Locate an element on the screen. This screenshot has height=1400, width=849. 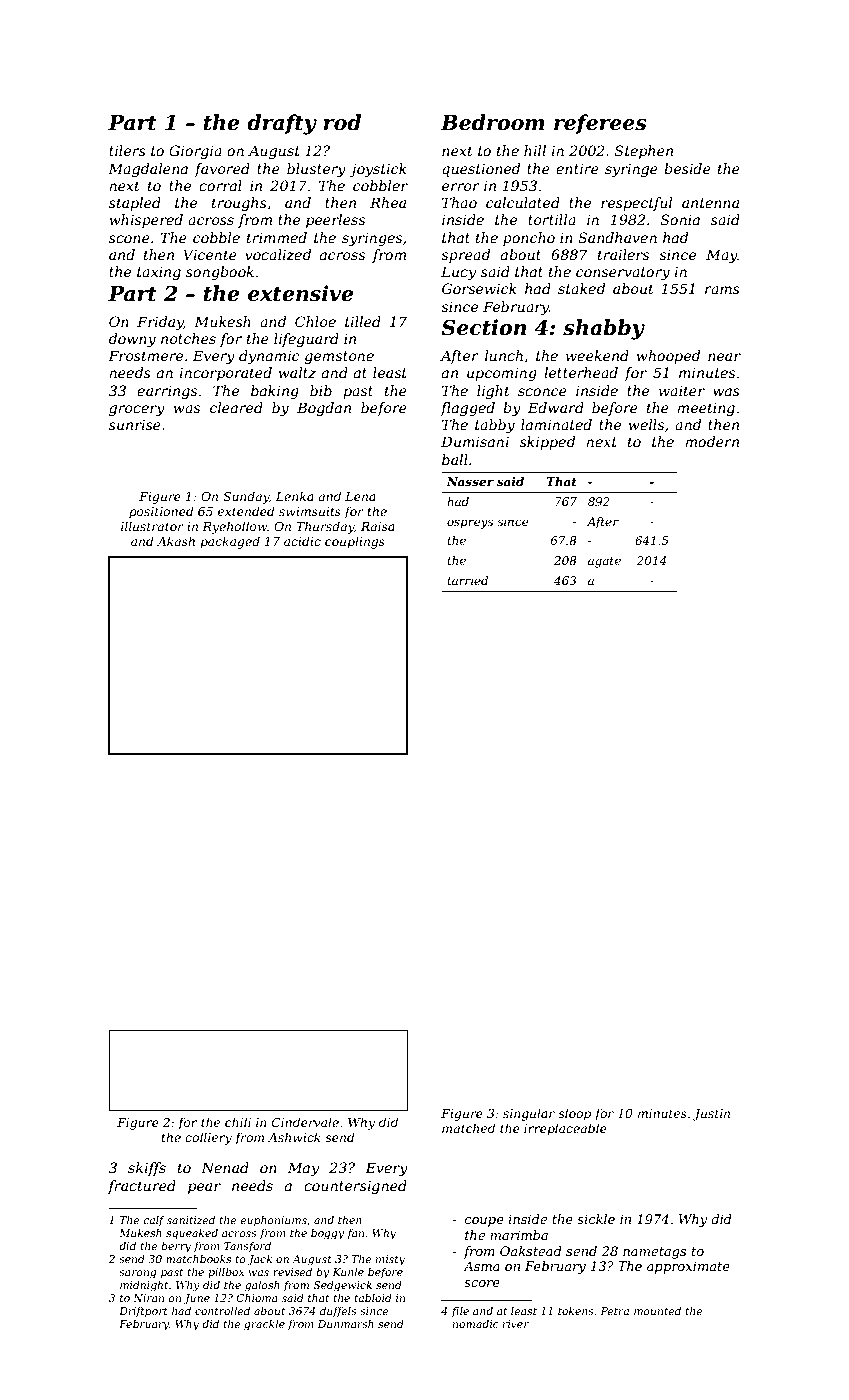
Stephen is located at coordinates (644, 152).
